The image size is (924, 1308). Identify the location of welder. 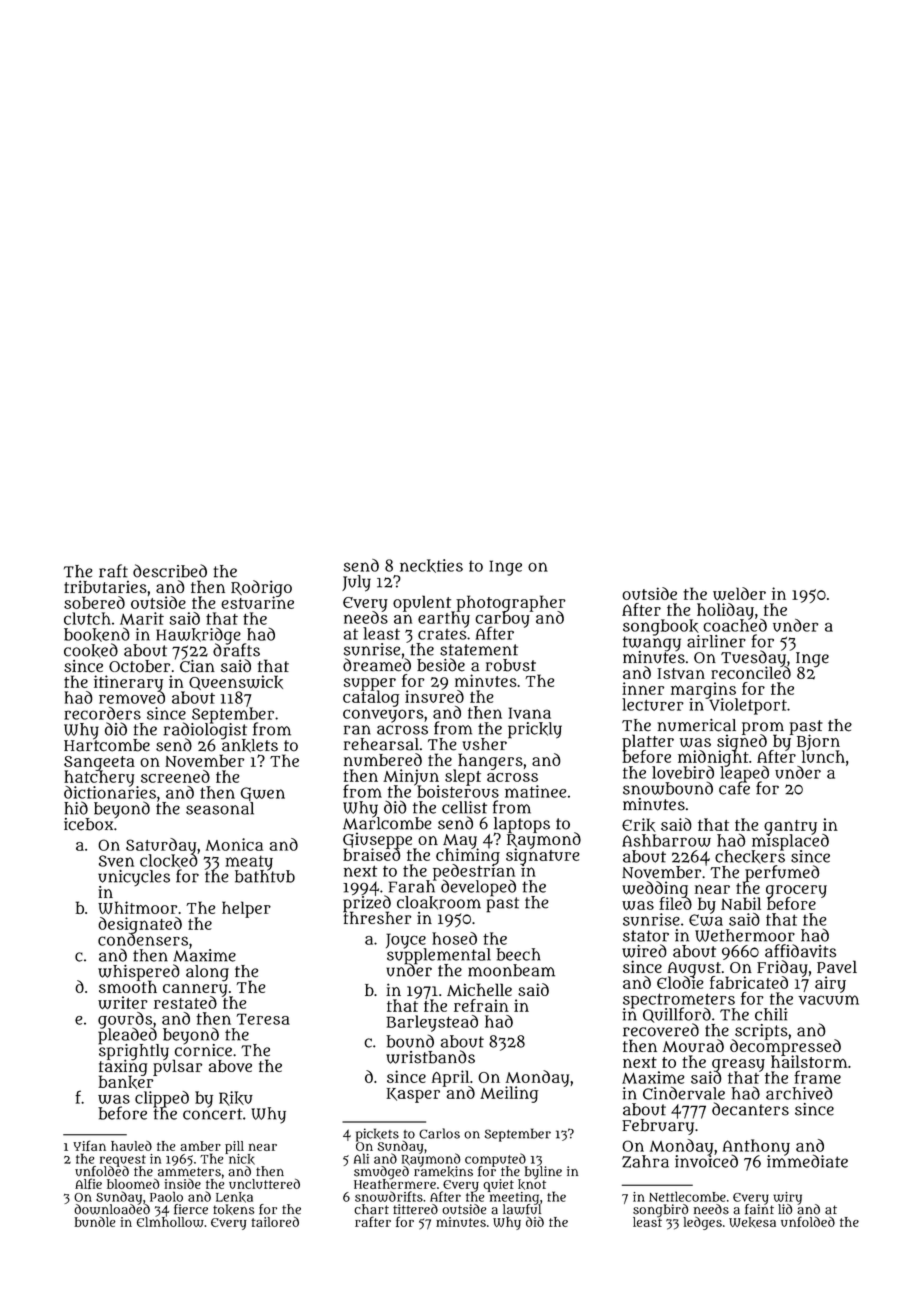
(739, 593).
